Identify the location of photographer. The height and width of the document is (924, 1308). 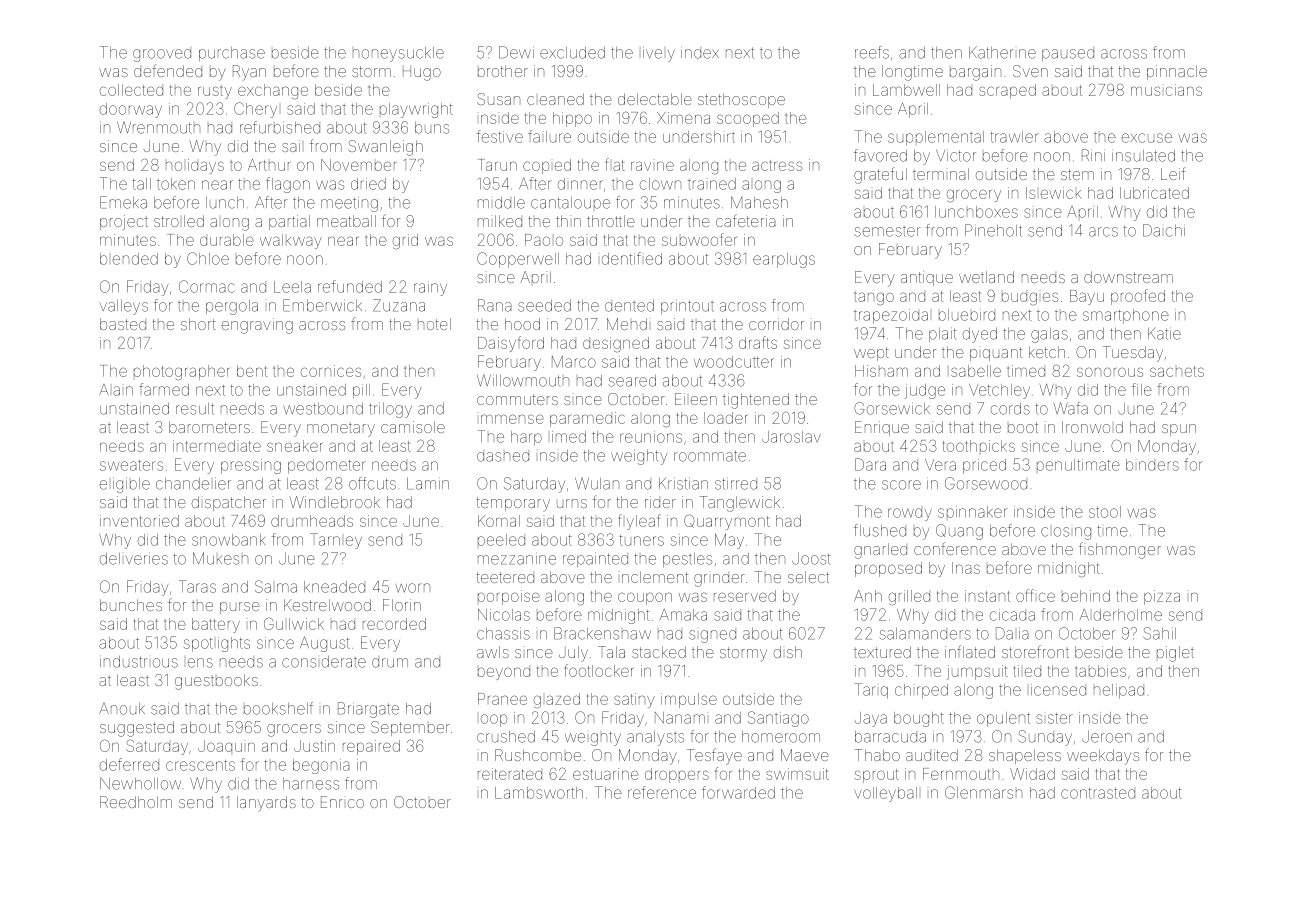
(182, 373).
